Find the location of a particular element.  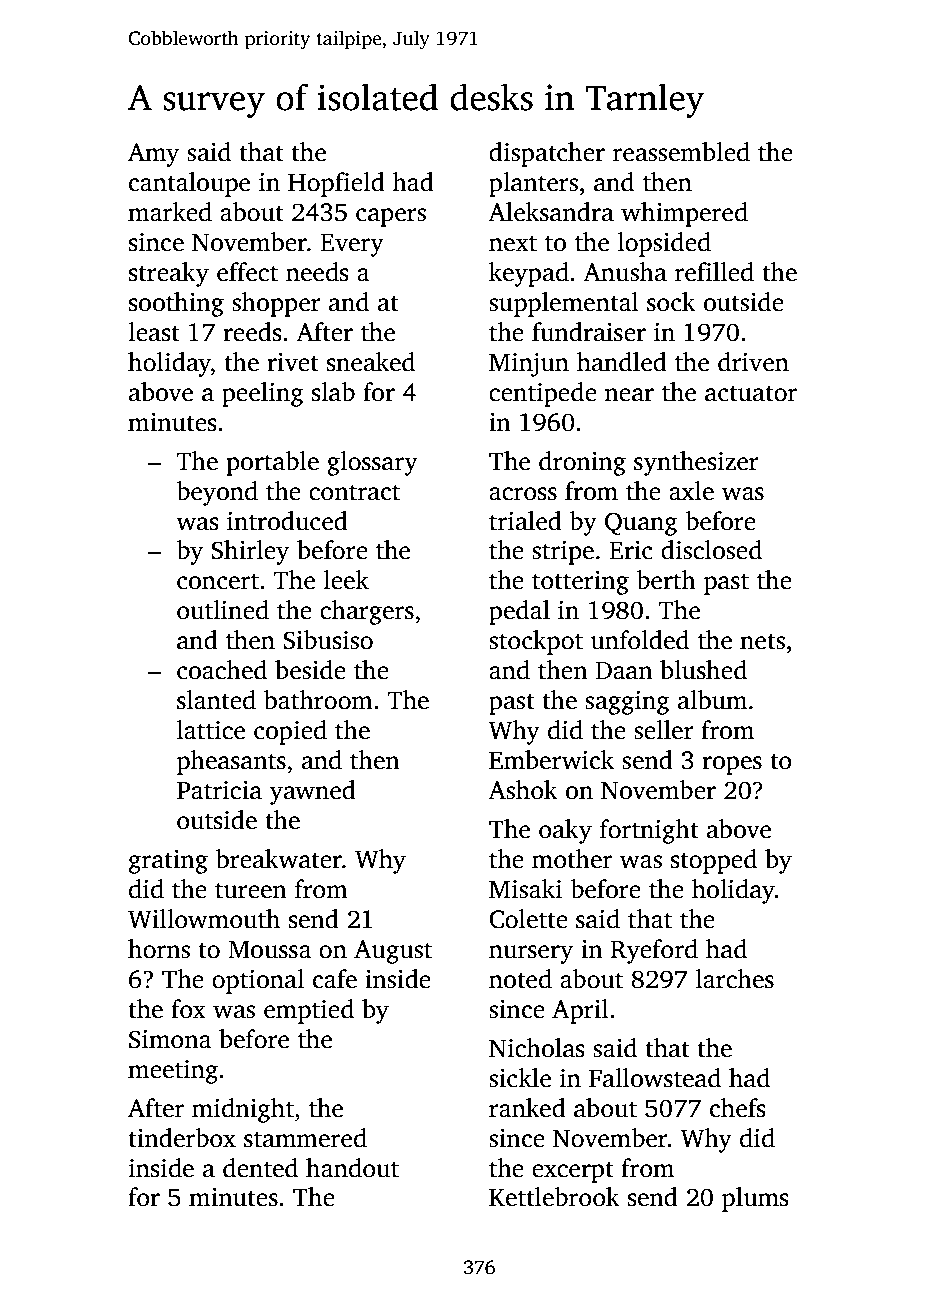

blushed is located at coordinates (703, 670).
